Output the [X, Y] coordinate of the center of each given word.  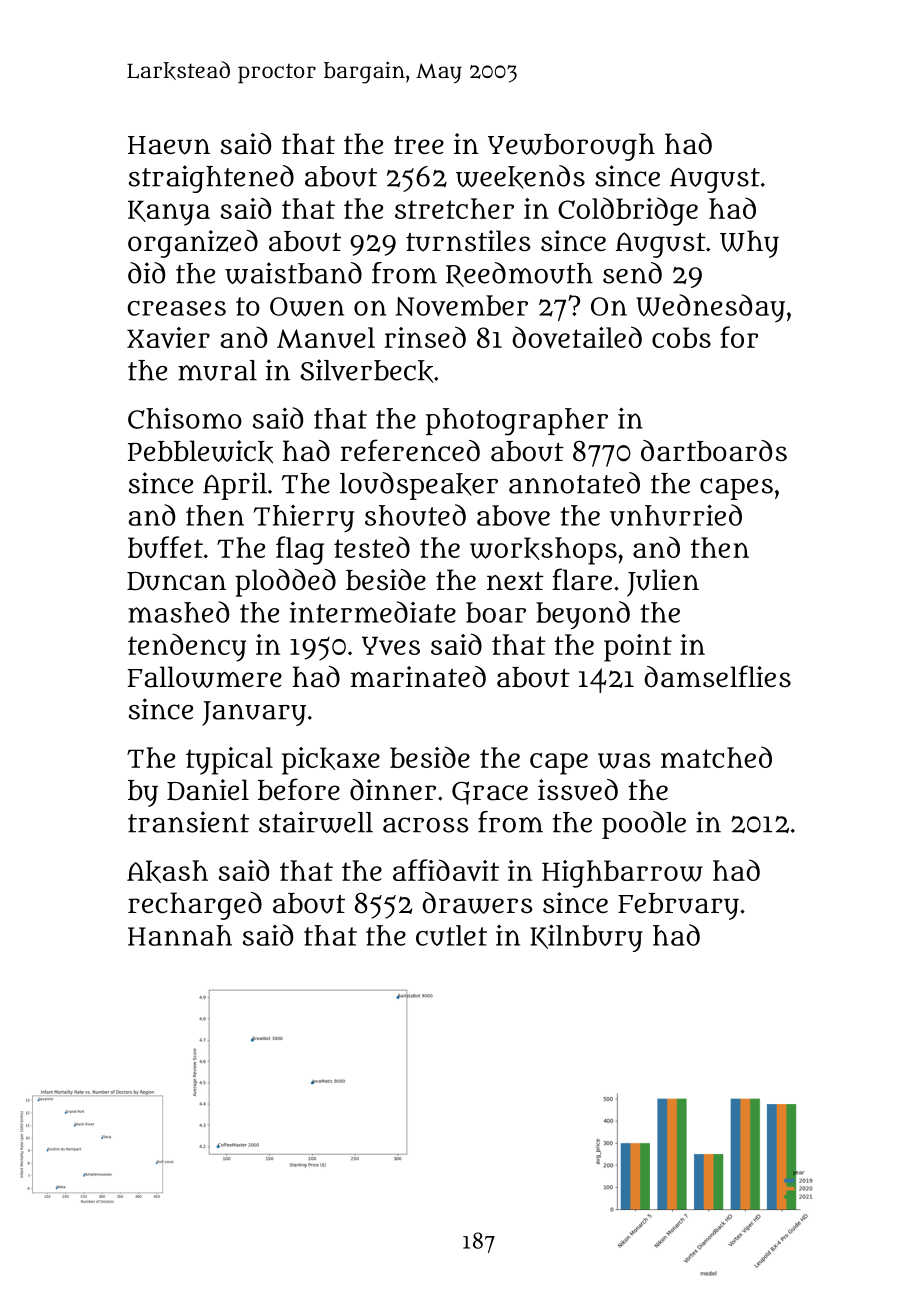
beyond [583, 615]
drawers [477, 903]
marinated [418, 677]
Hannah [180, 935]
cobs [681, 337]
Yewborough [571, 147]
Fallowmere [205, 677]
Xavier [168, 337]
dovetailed [577, 337]
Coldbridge [628, 211]
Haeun [169, 145]
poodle [644, 825]
